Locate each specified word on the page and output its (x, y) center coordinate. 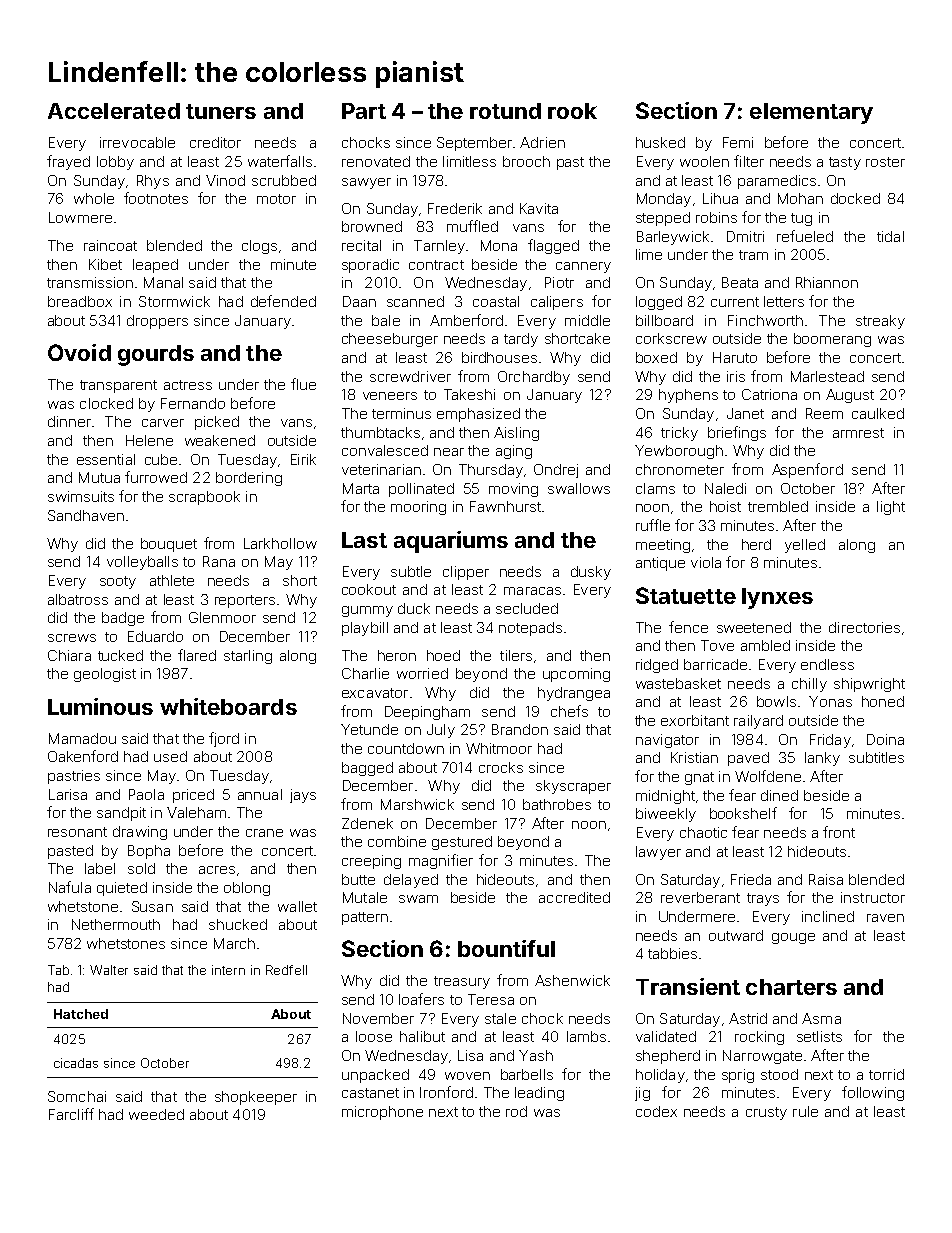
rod (516, 1111)
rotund (505, 111)
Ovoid (79, 352)
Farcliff (71, 1114)
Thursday (491, 471)
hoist (725, 506)
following (873, 1093)
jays (303, 796)
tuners (221, 111)
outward (736, 935)
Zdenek (367, 823)
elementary (811, 113)
